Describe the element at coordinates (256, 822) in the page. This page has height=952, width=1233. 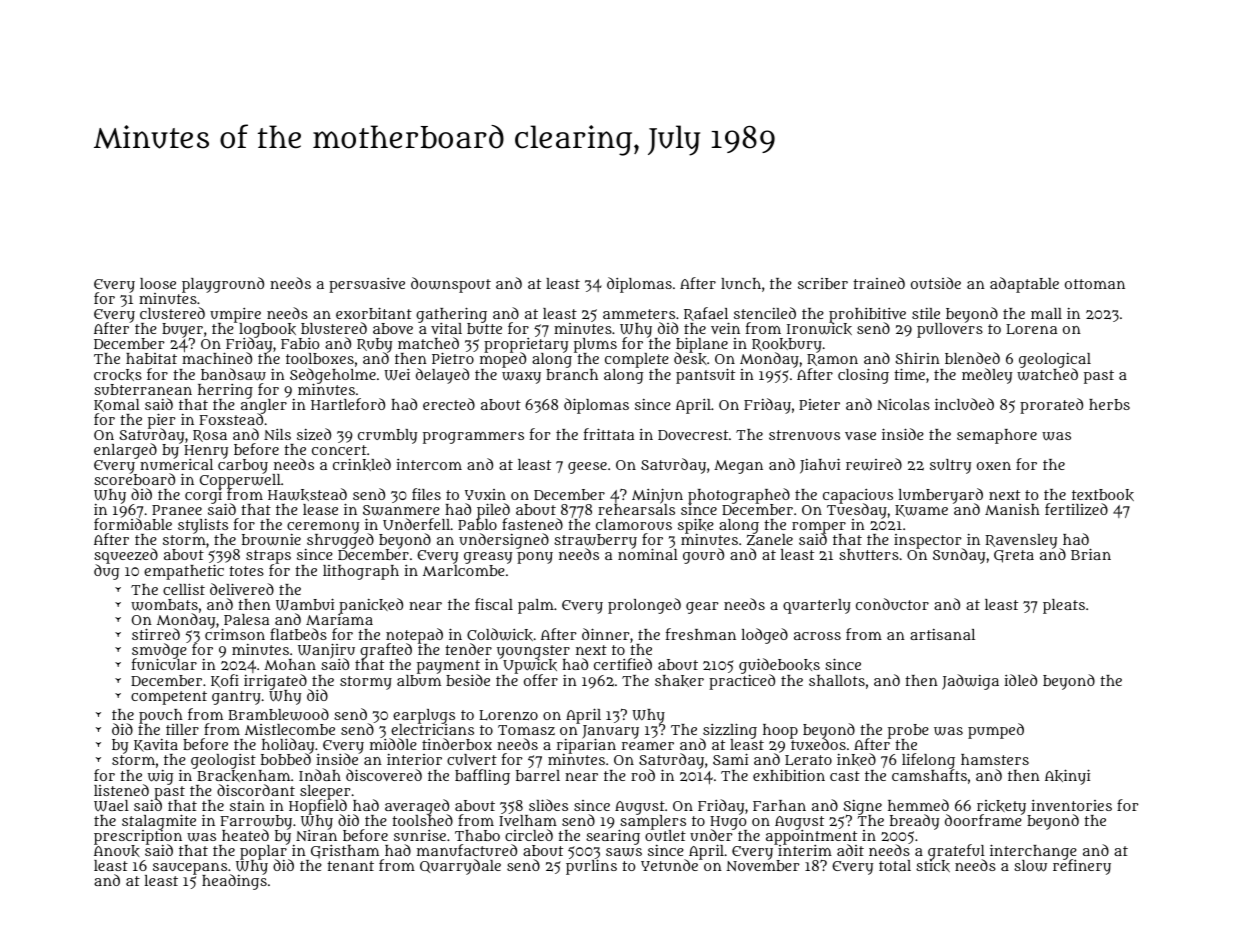
I see `Farrowby` at that location.
